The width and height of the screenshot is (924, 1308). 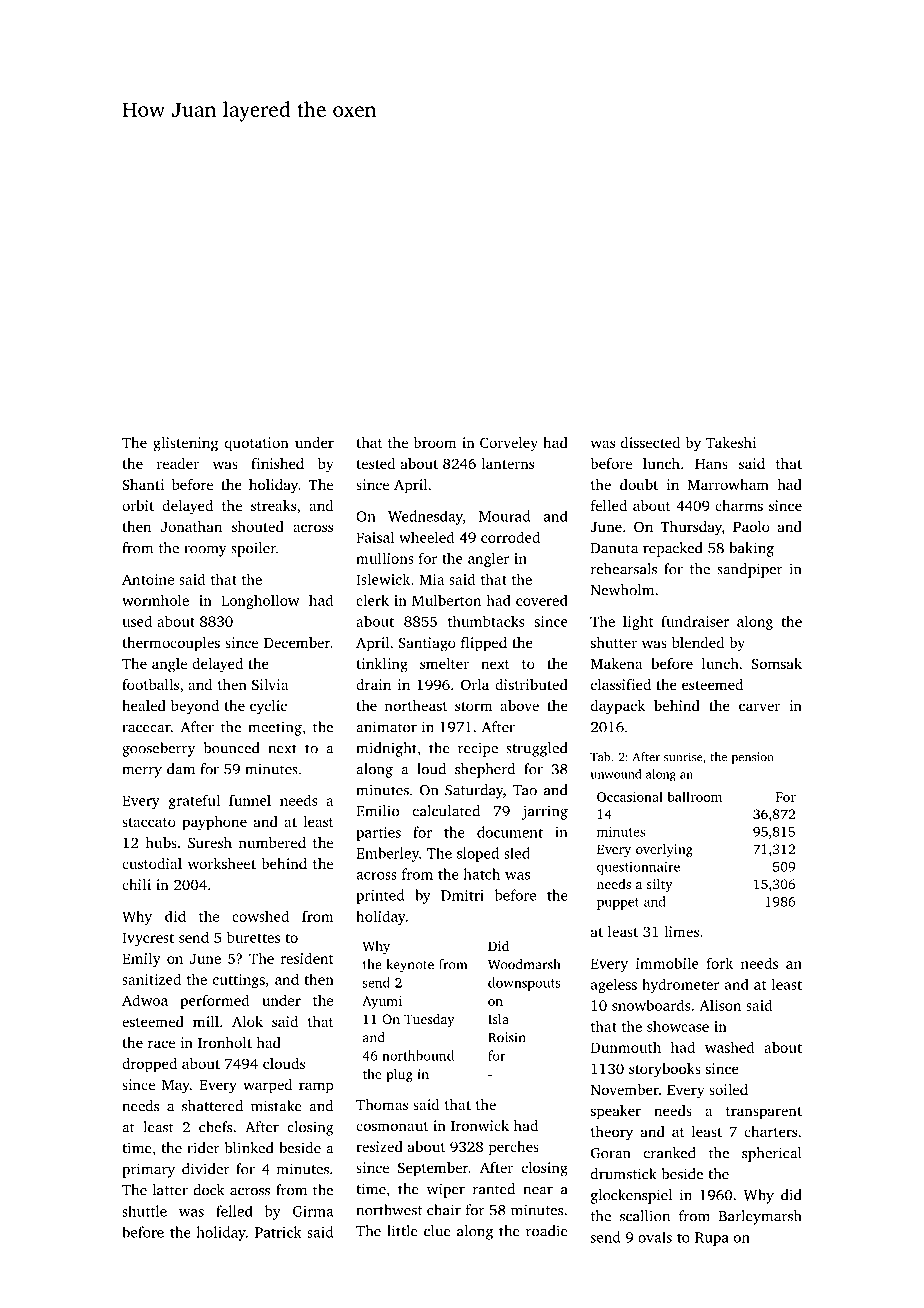 I want to click on Dmitri, so click(x=462, y=895).
